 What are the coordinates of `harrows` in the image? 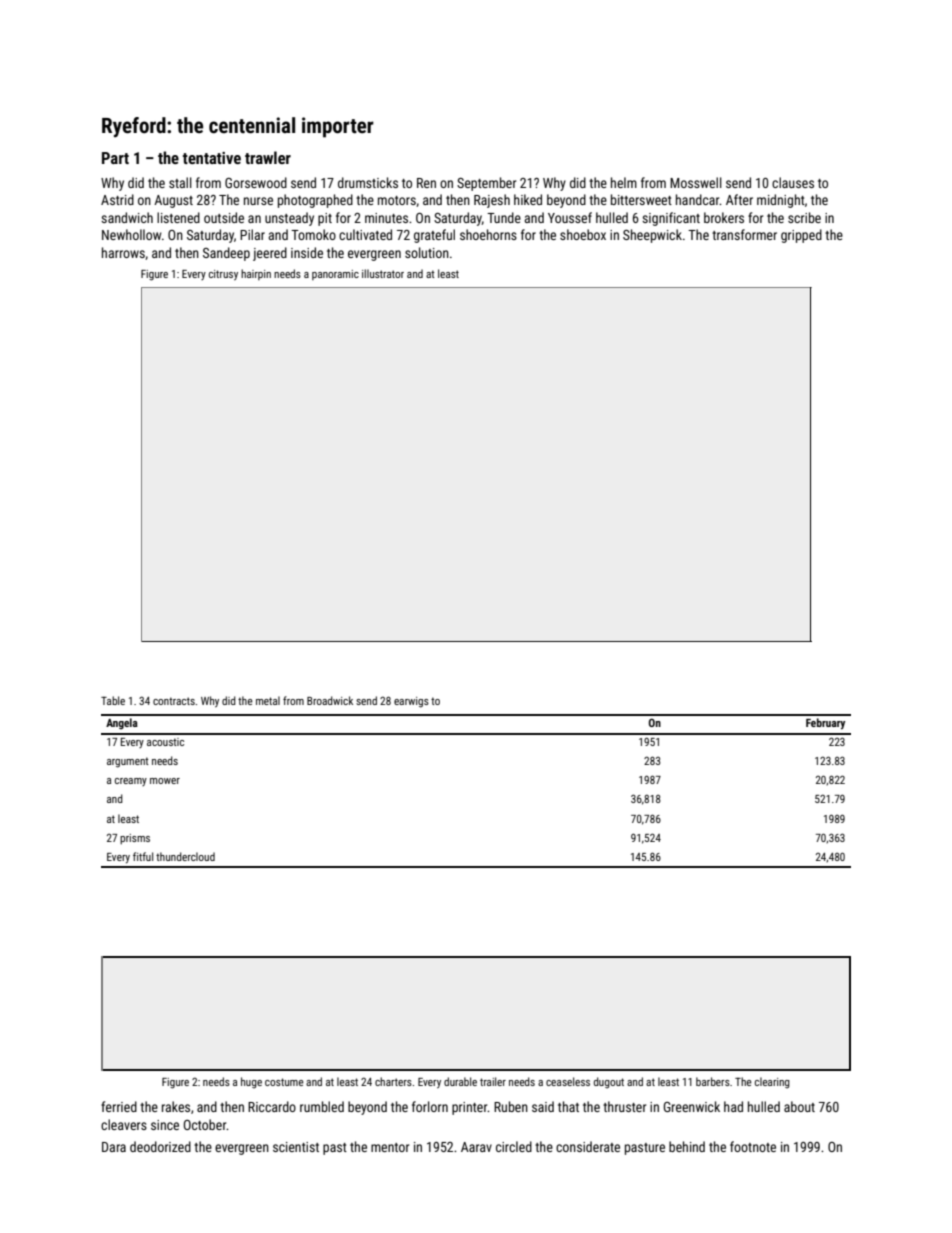 It's located at (123, 252).
